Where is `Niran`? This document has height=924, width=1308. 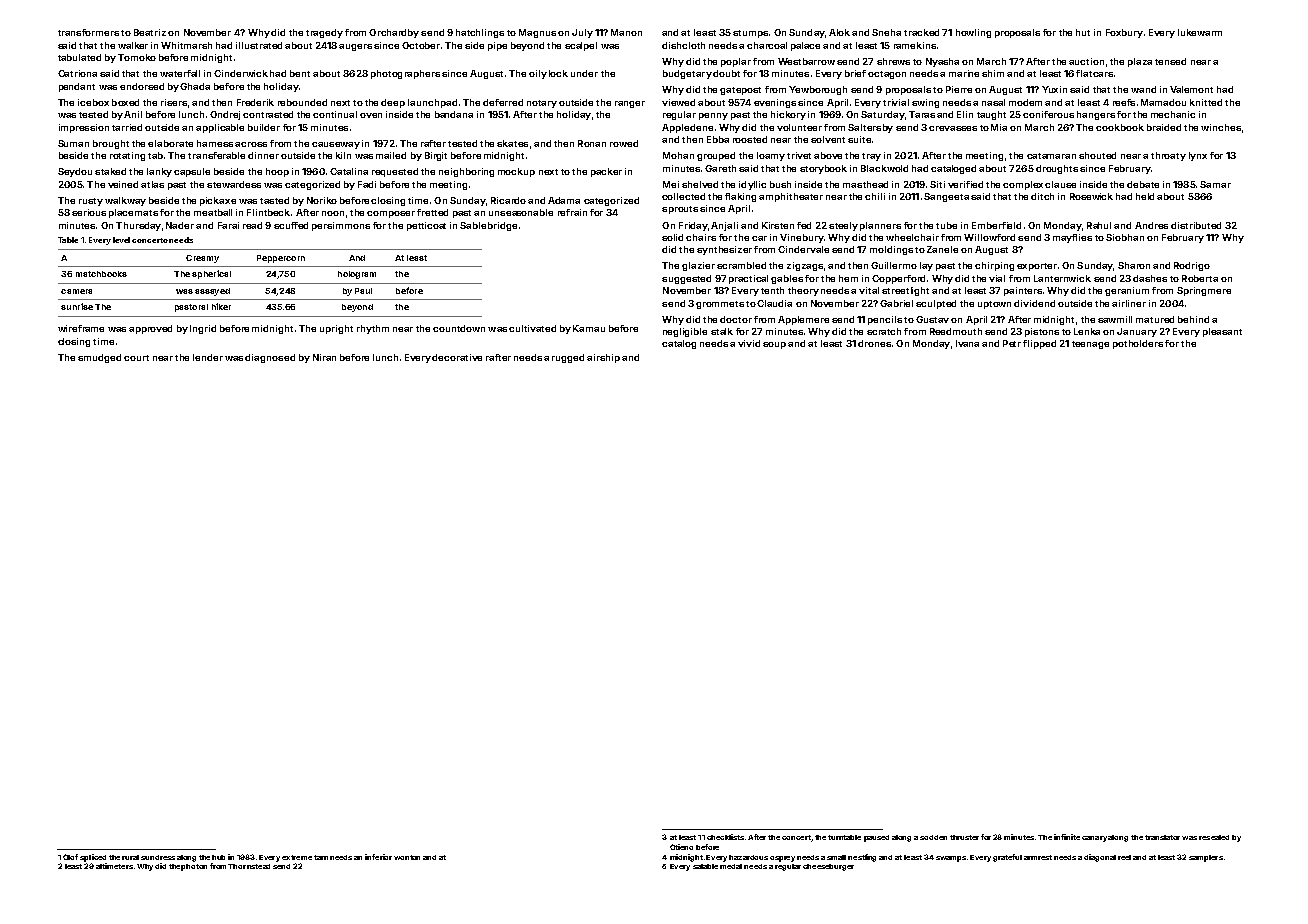
Niran is located at coordinates (324, 357).
